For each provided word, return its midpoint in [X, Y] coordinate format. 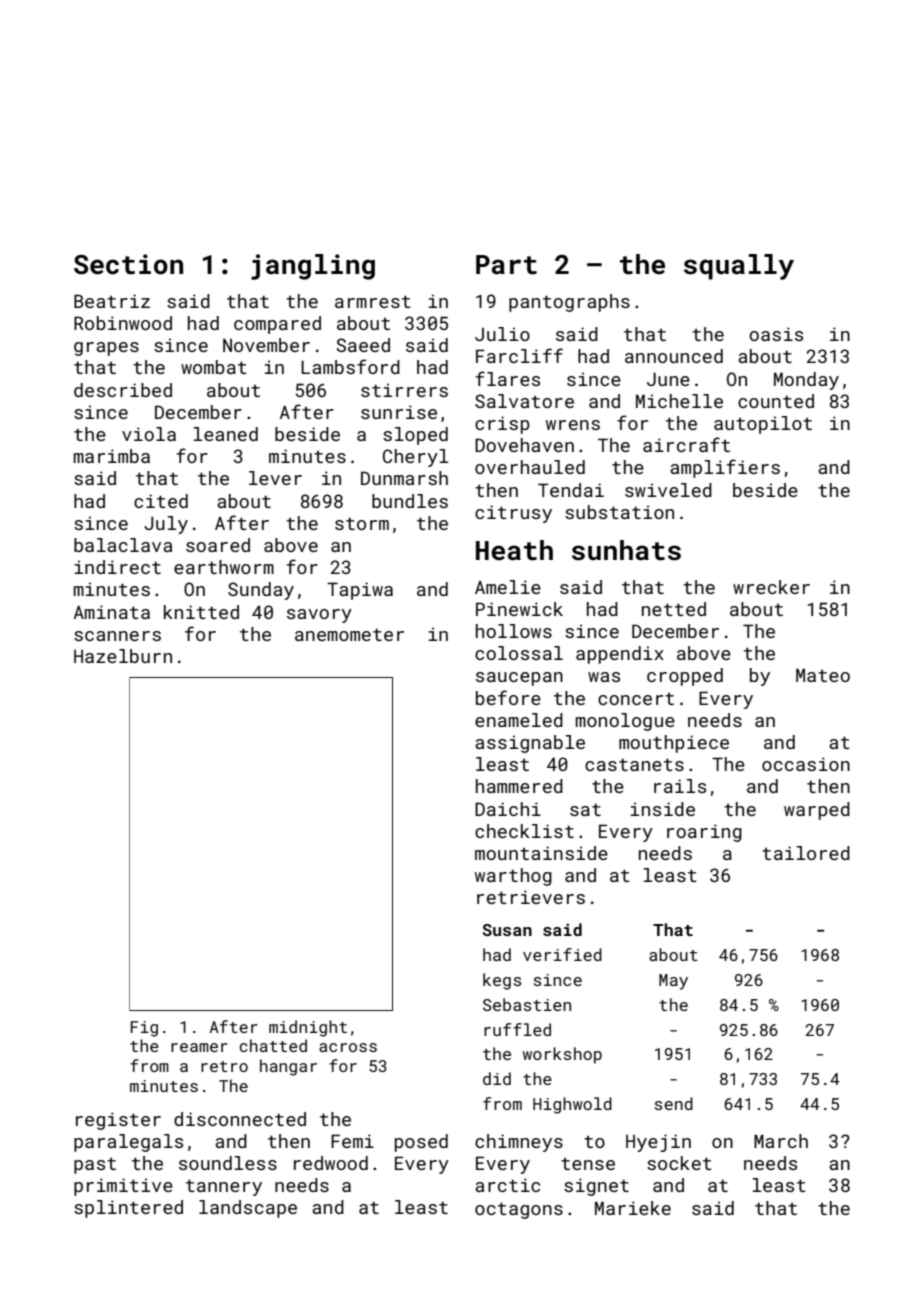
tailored [806, 853]
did [497, 1078]
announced [674, 356]
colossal [519, 653]
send [674, 1103]
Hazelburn [123, 656]
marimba [112, 456]
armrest [373, 302]
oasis [776, 334]
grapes [106, 349]
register [118, 1121]
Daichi [508, 809]
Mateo [823, 675]
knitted [201, 612]
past [95, 1166]
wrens [573, 425]
